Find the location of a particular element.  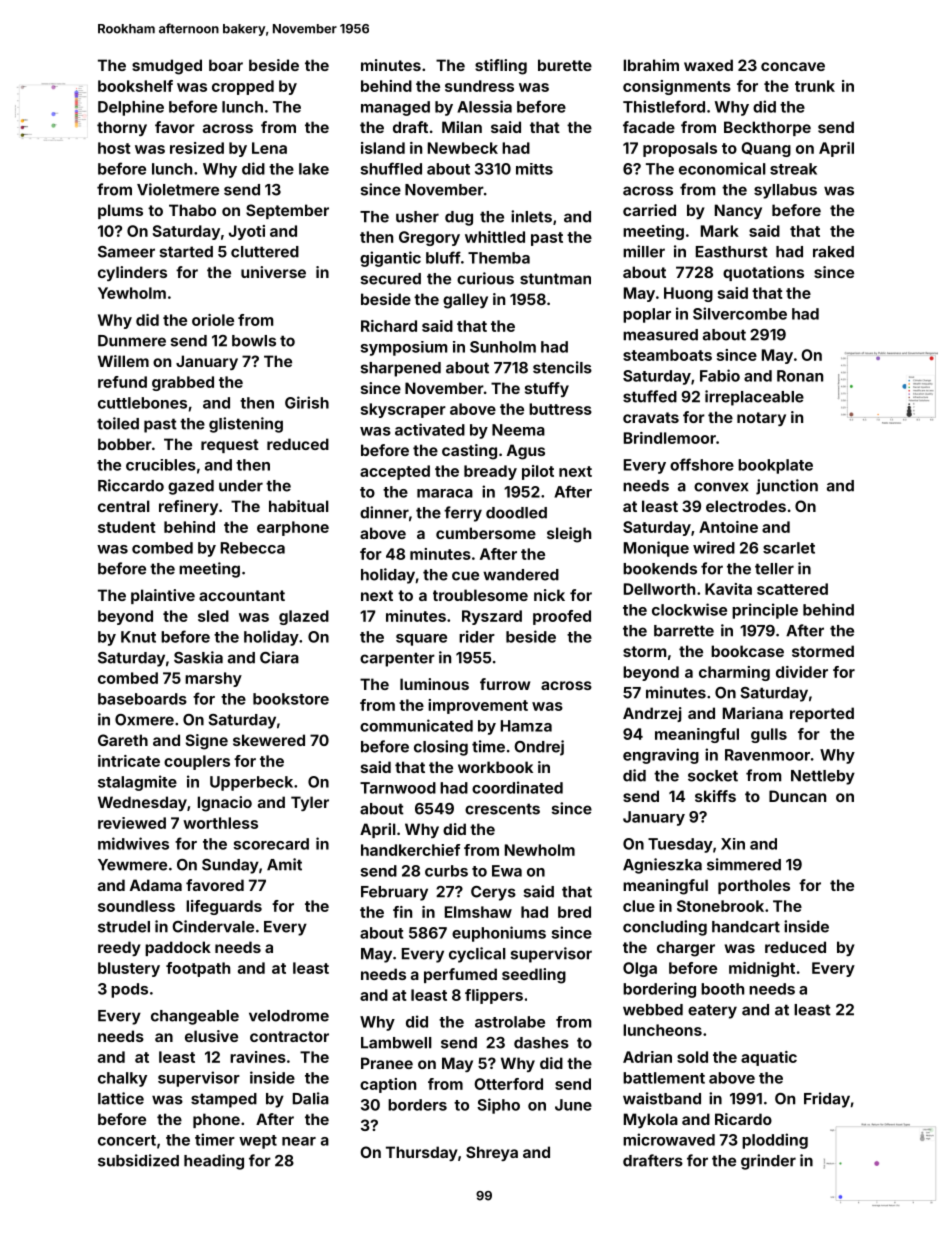

Amit is located at coordinates (284, 864).
